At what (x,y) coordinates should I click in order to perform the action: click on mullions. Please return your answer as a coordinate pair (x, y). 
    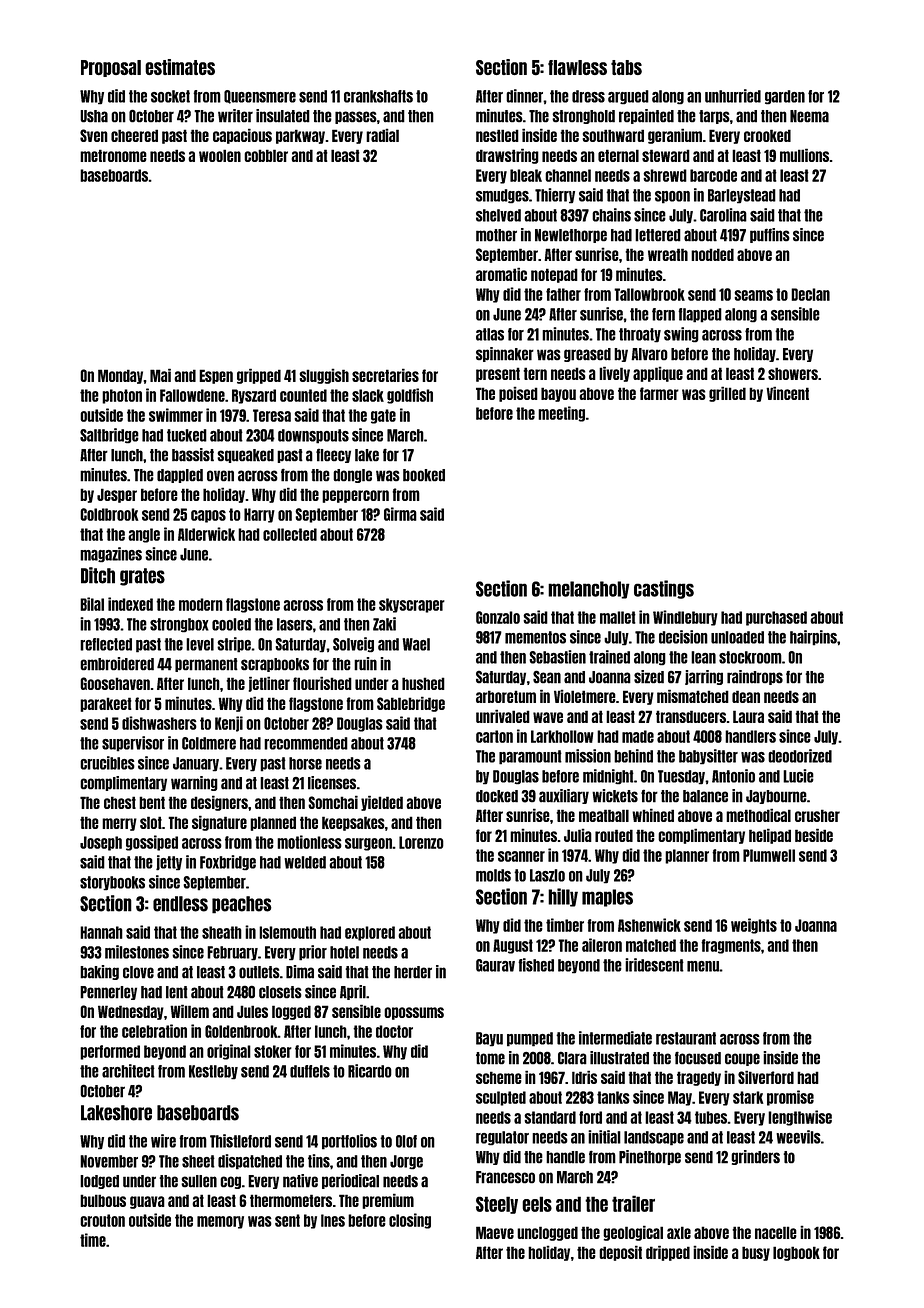
    Looking at the image, I should click on (804, 155).
